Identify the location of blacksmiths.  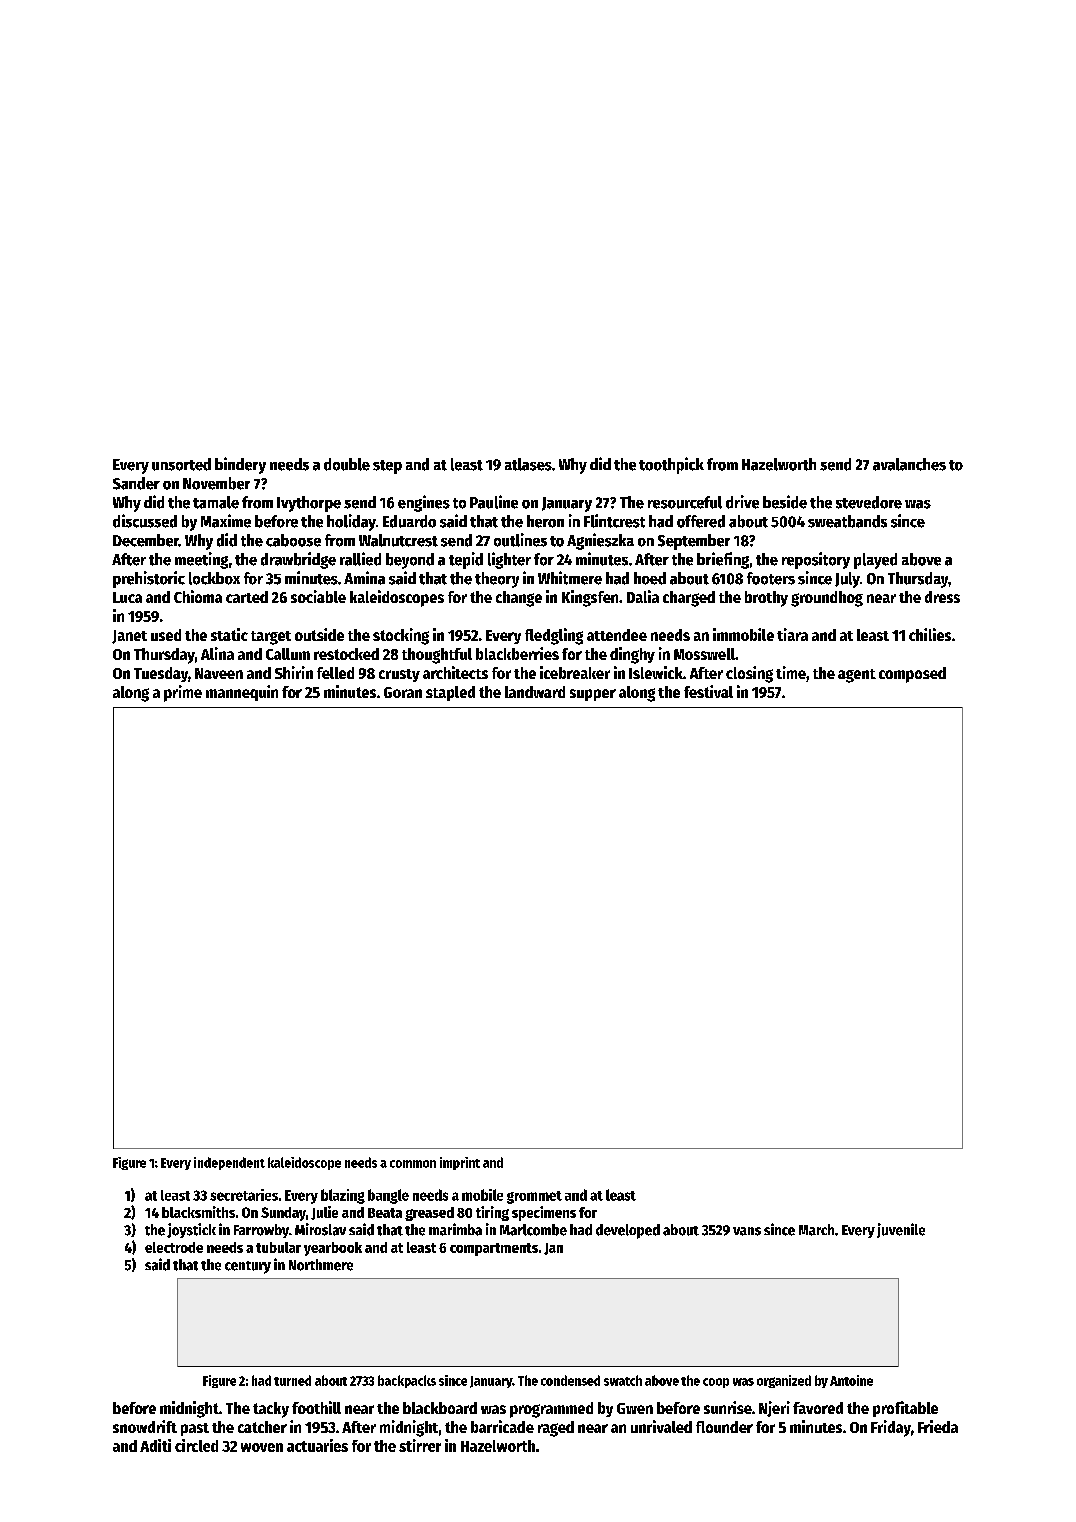
(198, 1212).
